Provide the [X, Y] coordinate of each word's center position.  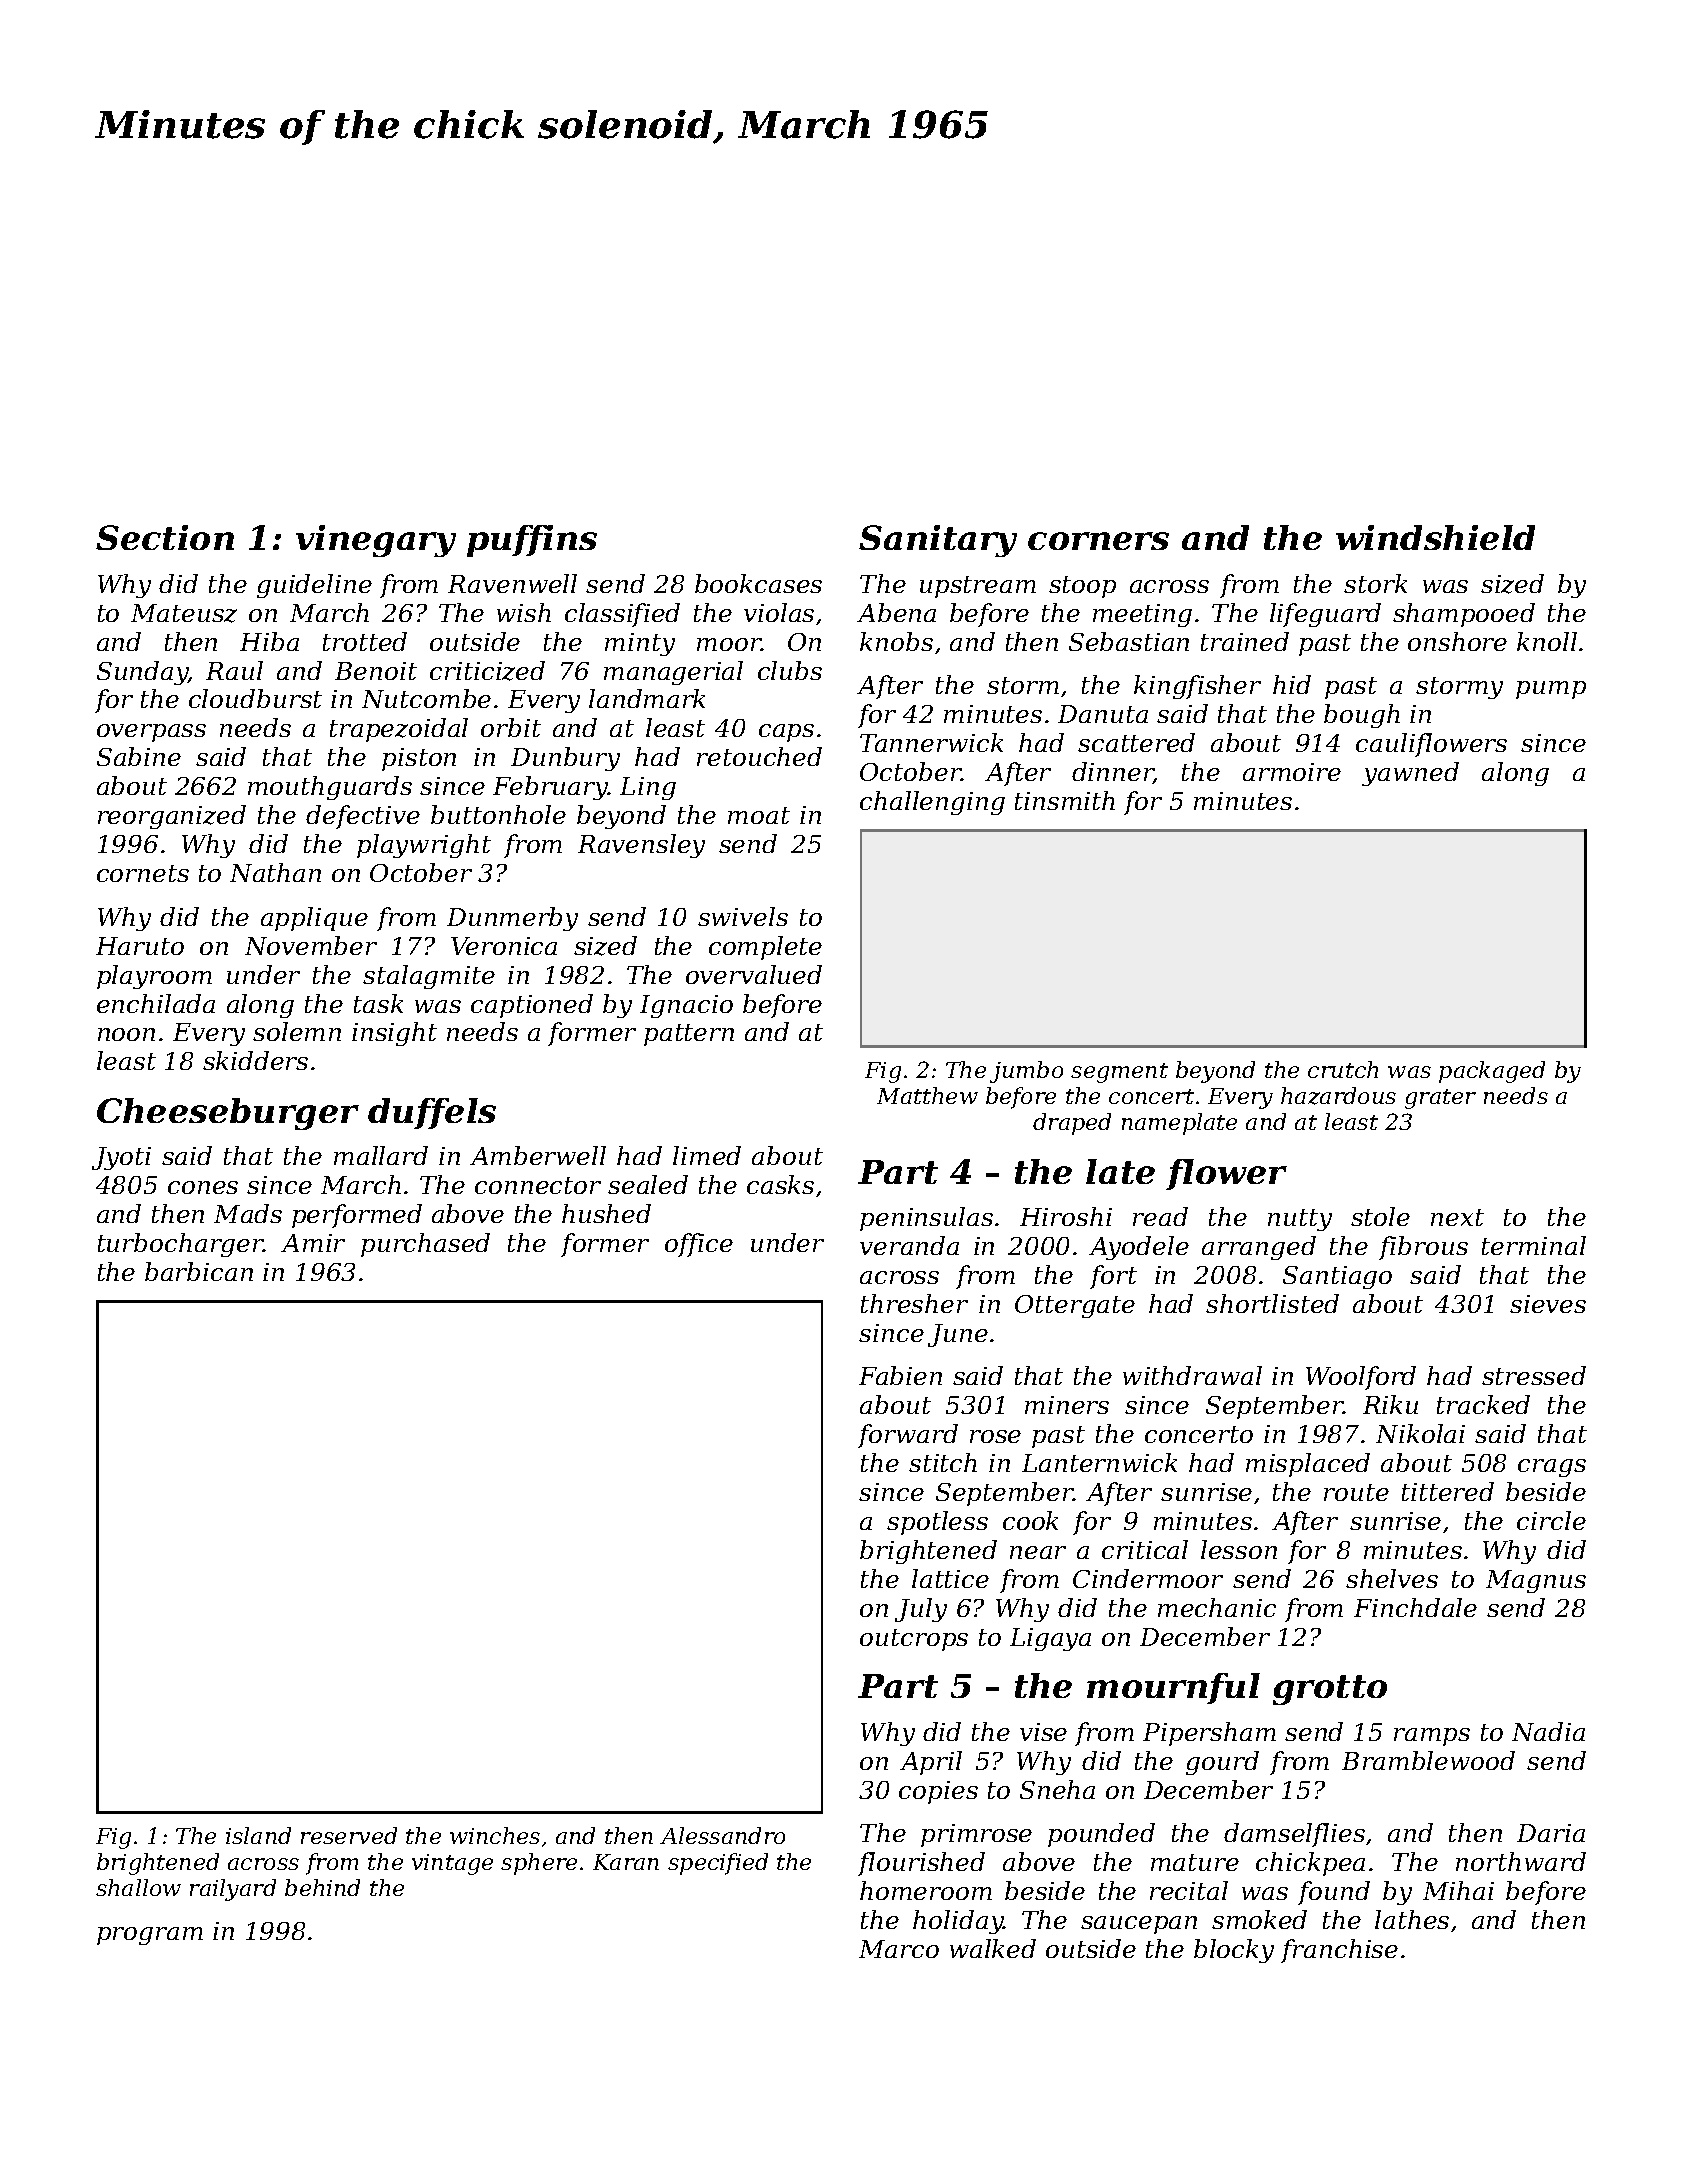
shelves [1392, 1578]
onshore [1457, 641]
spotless [937, 1523]
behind [322, 1887]
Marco [899, 1949]
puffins [532, 541]
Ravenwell [512, 583]
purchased [425, 1245]
